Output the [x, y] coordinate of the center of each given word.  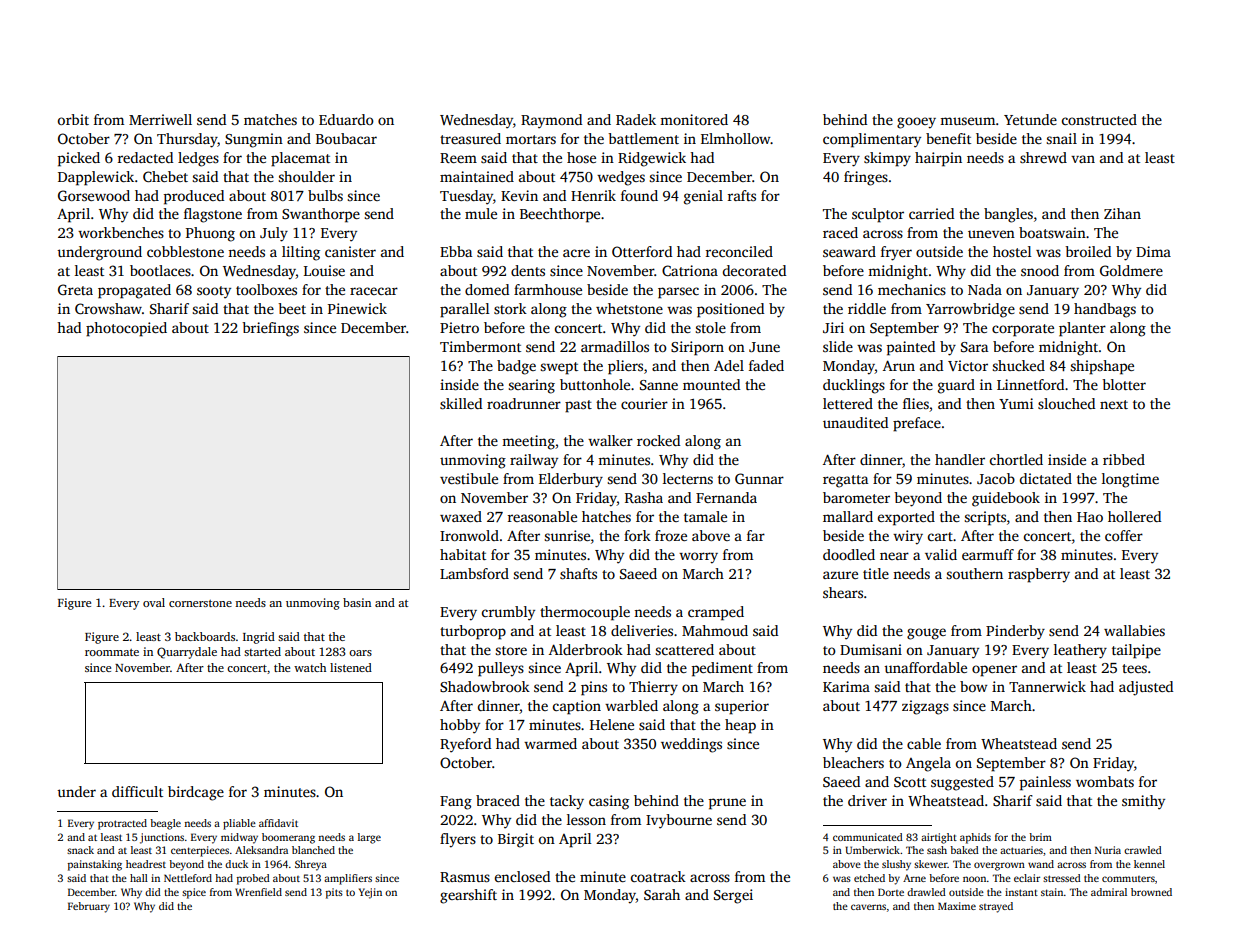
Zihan [1122, 213]
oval [154, 602]
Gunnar [759, 478]
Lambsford [474, 573]
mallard [848, 516]
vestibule [469, 478]
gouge [926, 634]
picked [79, 159]
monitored [694, 119]
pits [334, 893]
